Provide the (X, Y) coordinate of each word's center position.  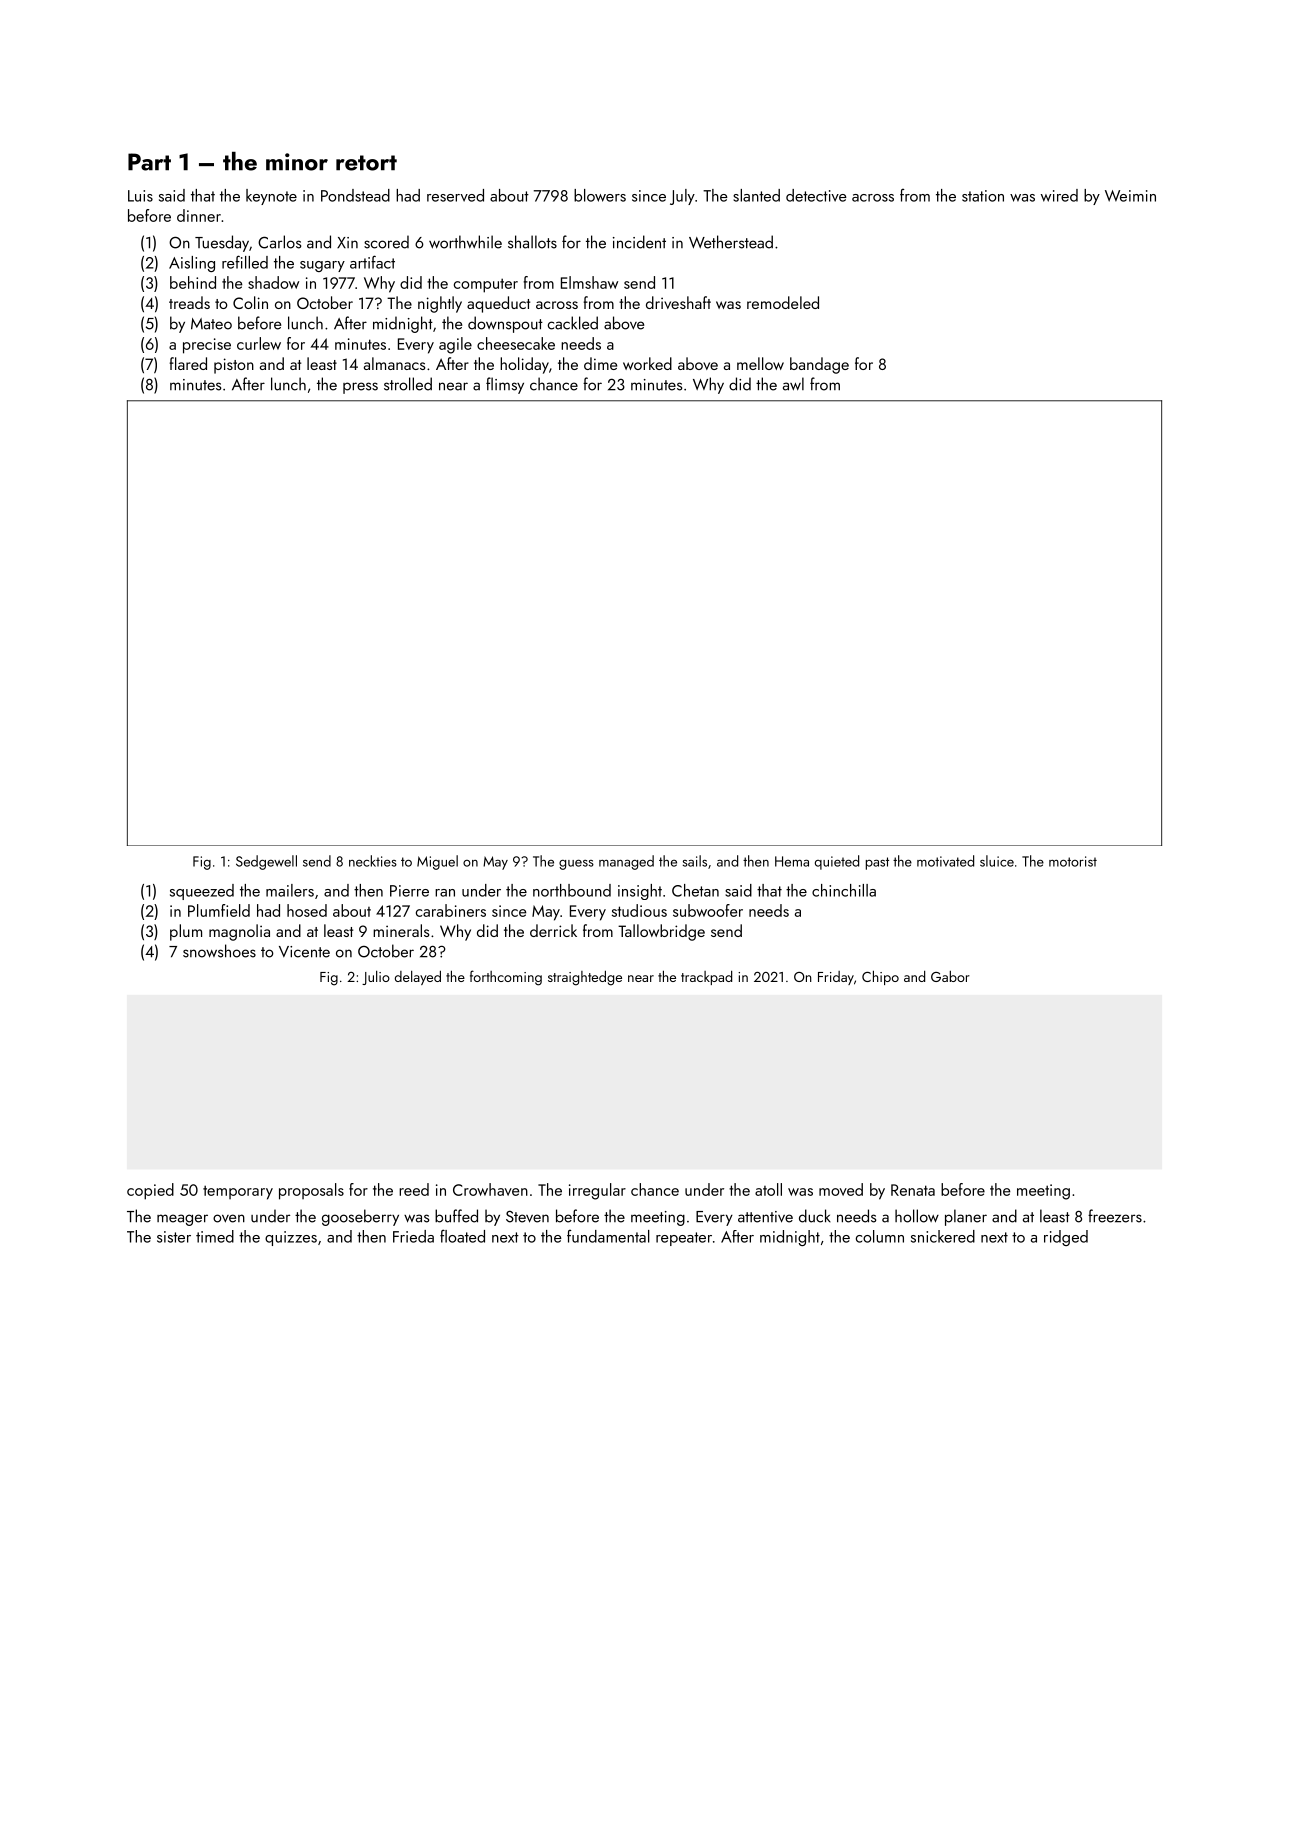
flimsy (505, 385)
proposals (311, 1191)
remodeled (783, 302)
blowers (600, 195)
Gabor (950, 976)
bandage (819, 365)
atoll (768, 1189)
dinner (199, 215)
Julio (376, 978)
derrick (553, 930)
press (360, 388)
